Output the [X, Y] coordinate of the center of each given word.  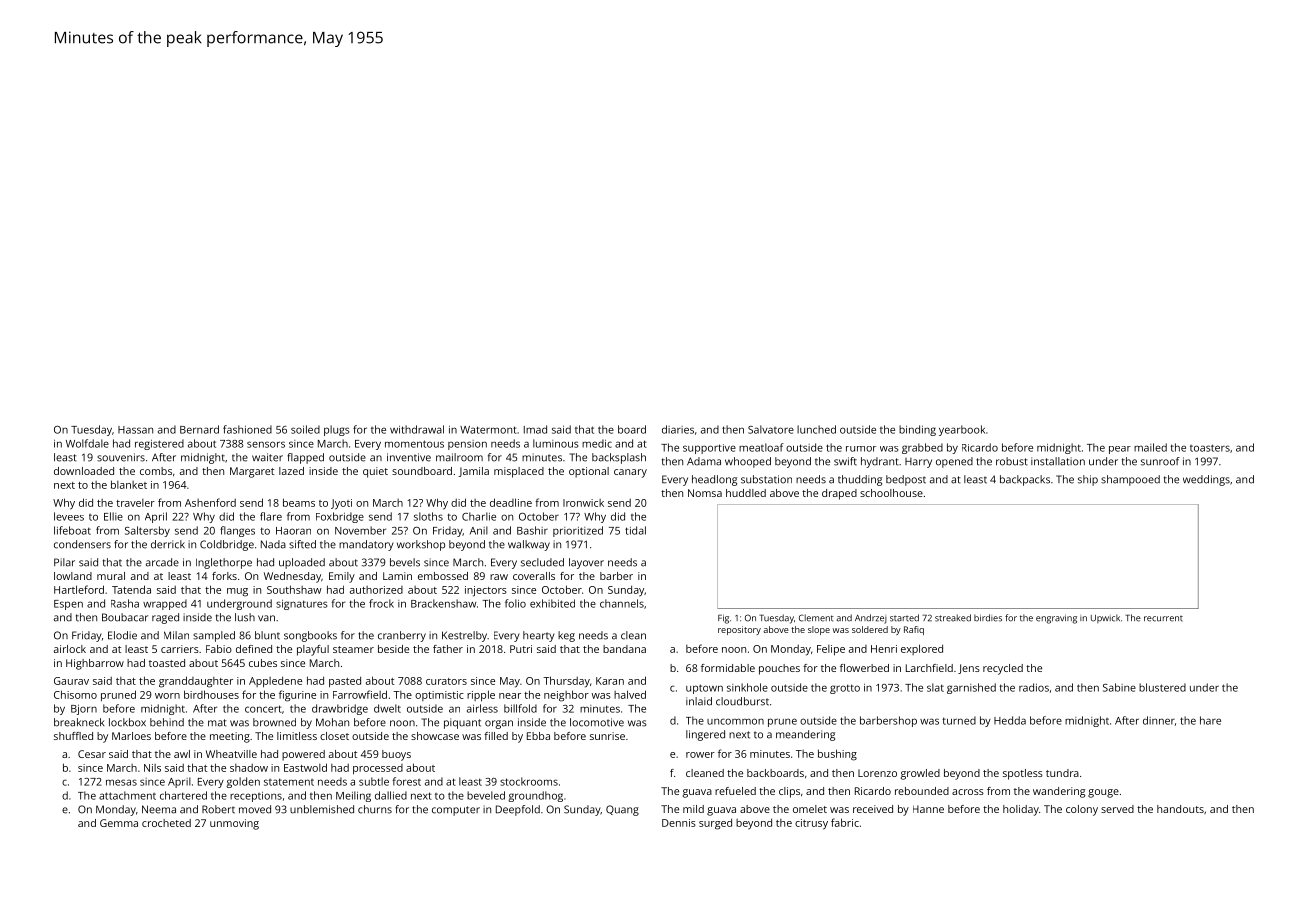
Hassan [135, 430]
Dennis [679, 823]
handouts [1180, 809]
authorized [376, 590]
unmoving [234, 824]
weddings [1206, 480]
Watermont [488, 430]
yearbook [962, 430]
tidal [635, 530]
